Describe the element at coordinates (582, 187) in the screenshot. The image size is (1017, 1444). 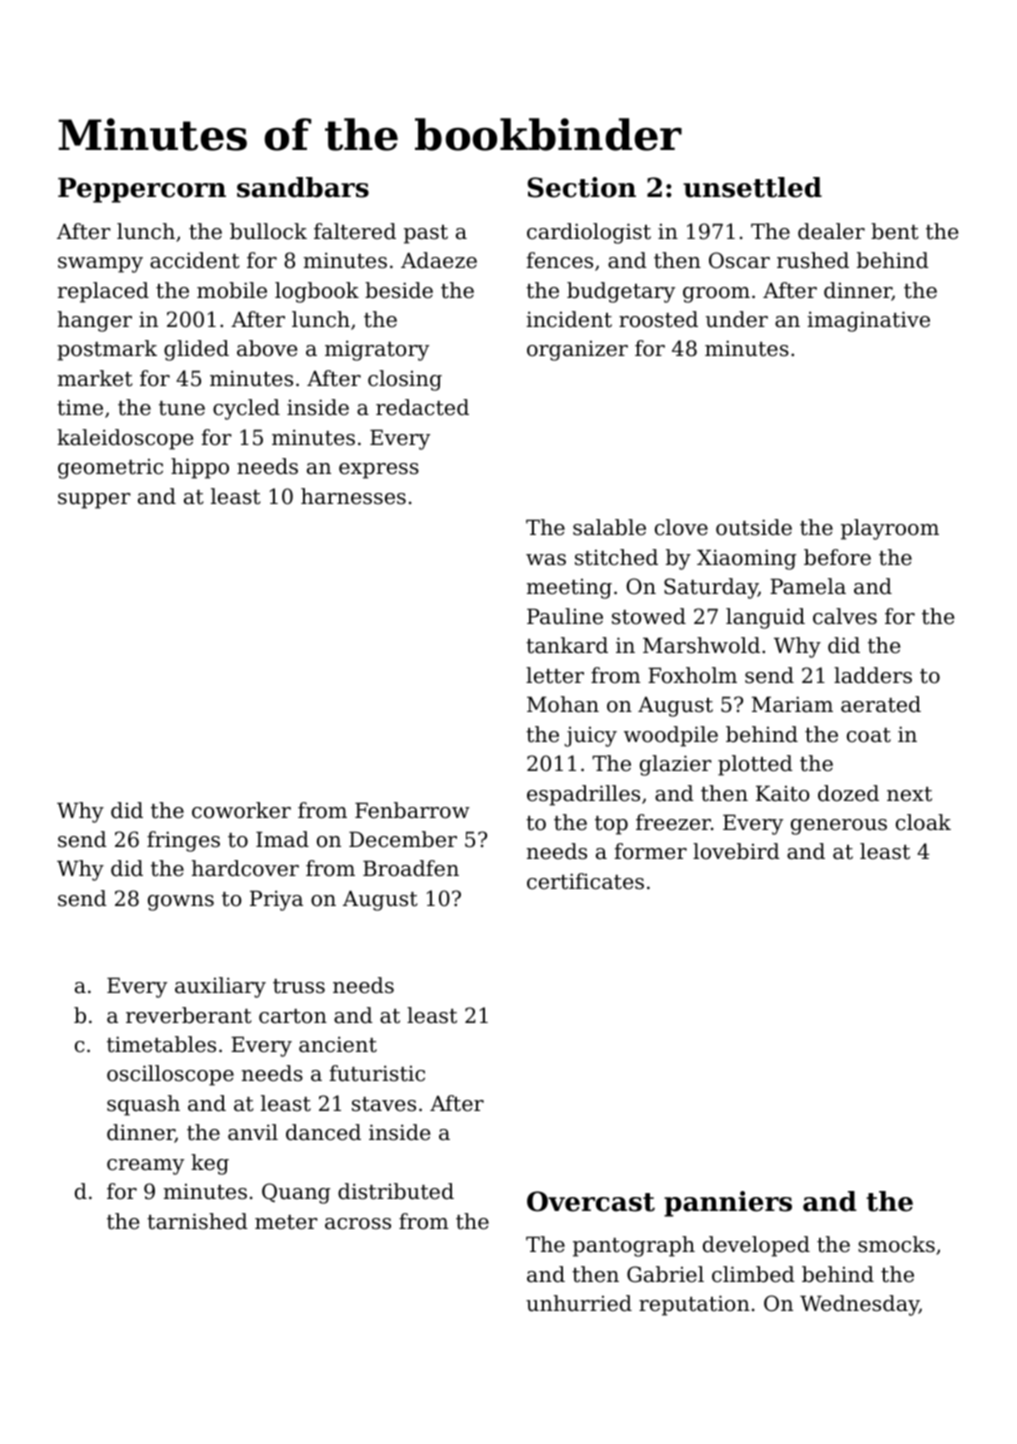
I see `Section` at that location.
